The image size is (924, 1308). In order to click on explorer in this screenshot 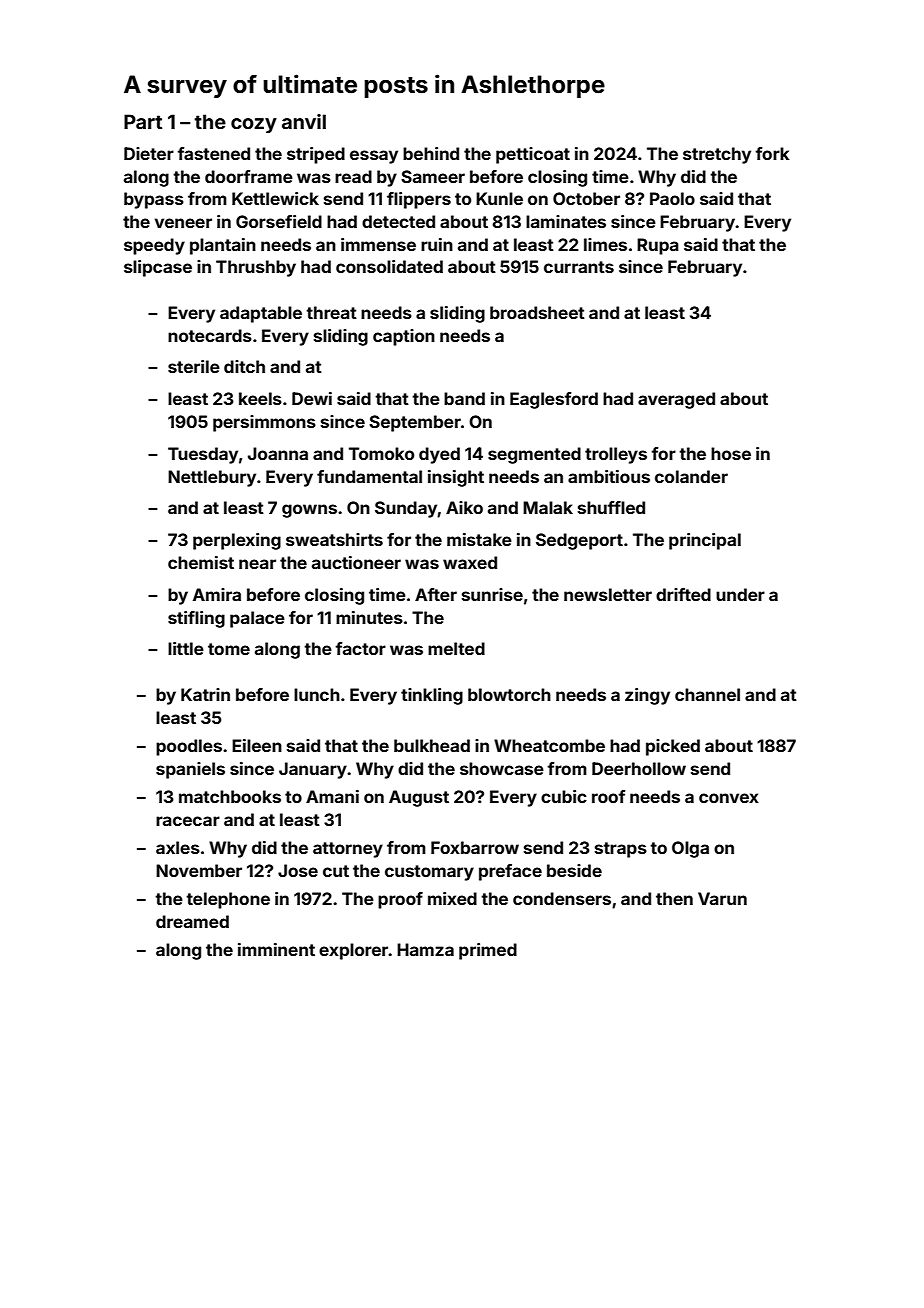, I will do `click(354, 951)`.
